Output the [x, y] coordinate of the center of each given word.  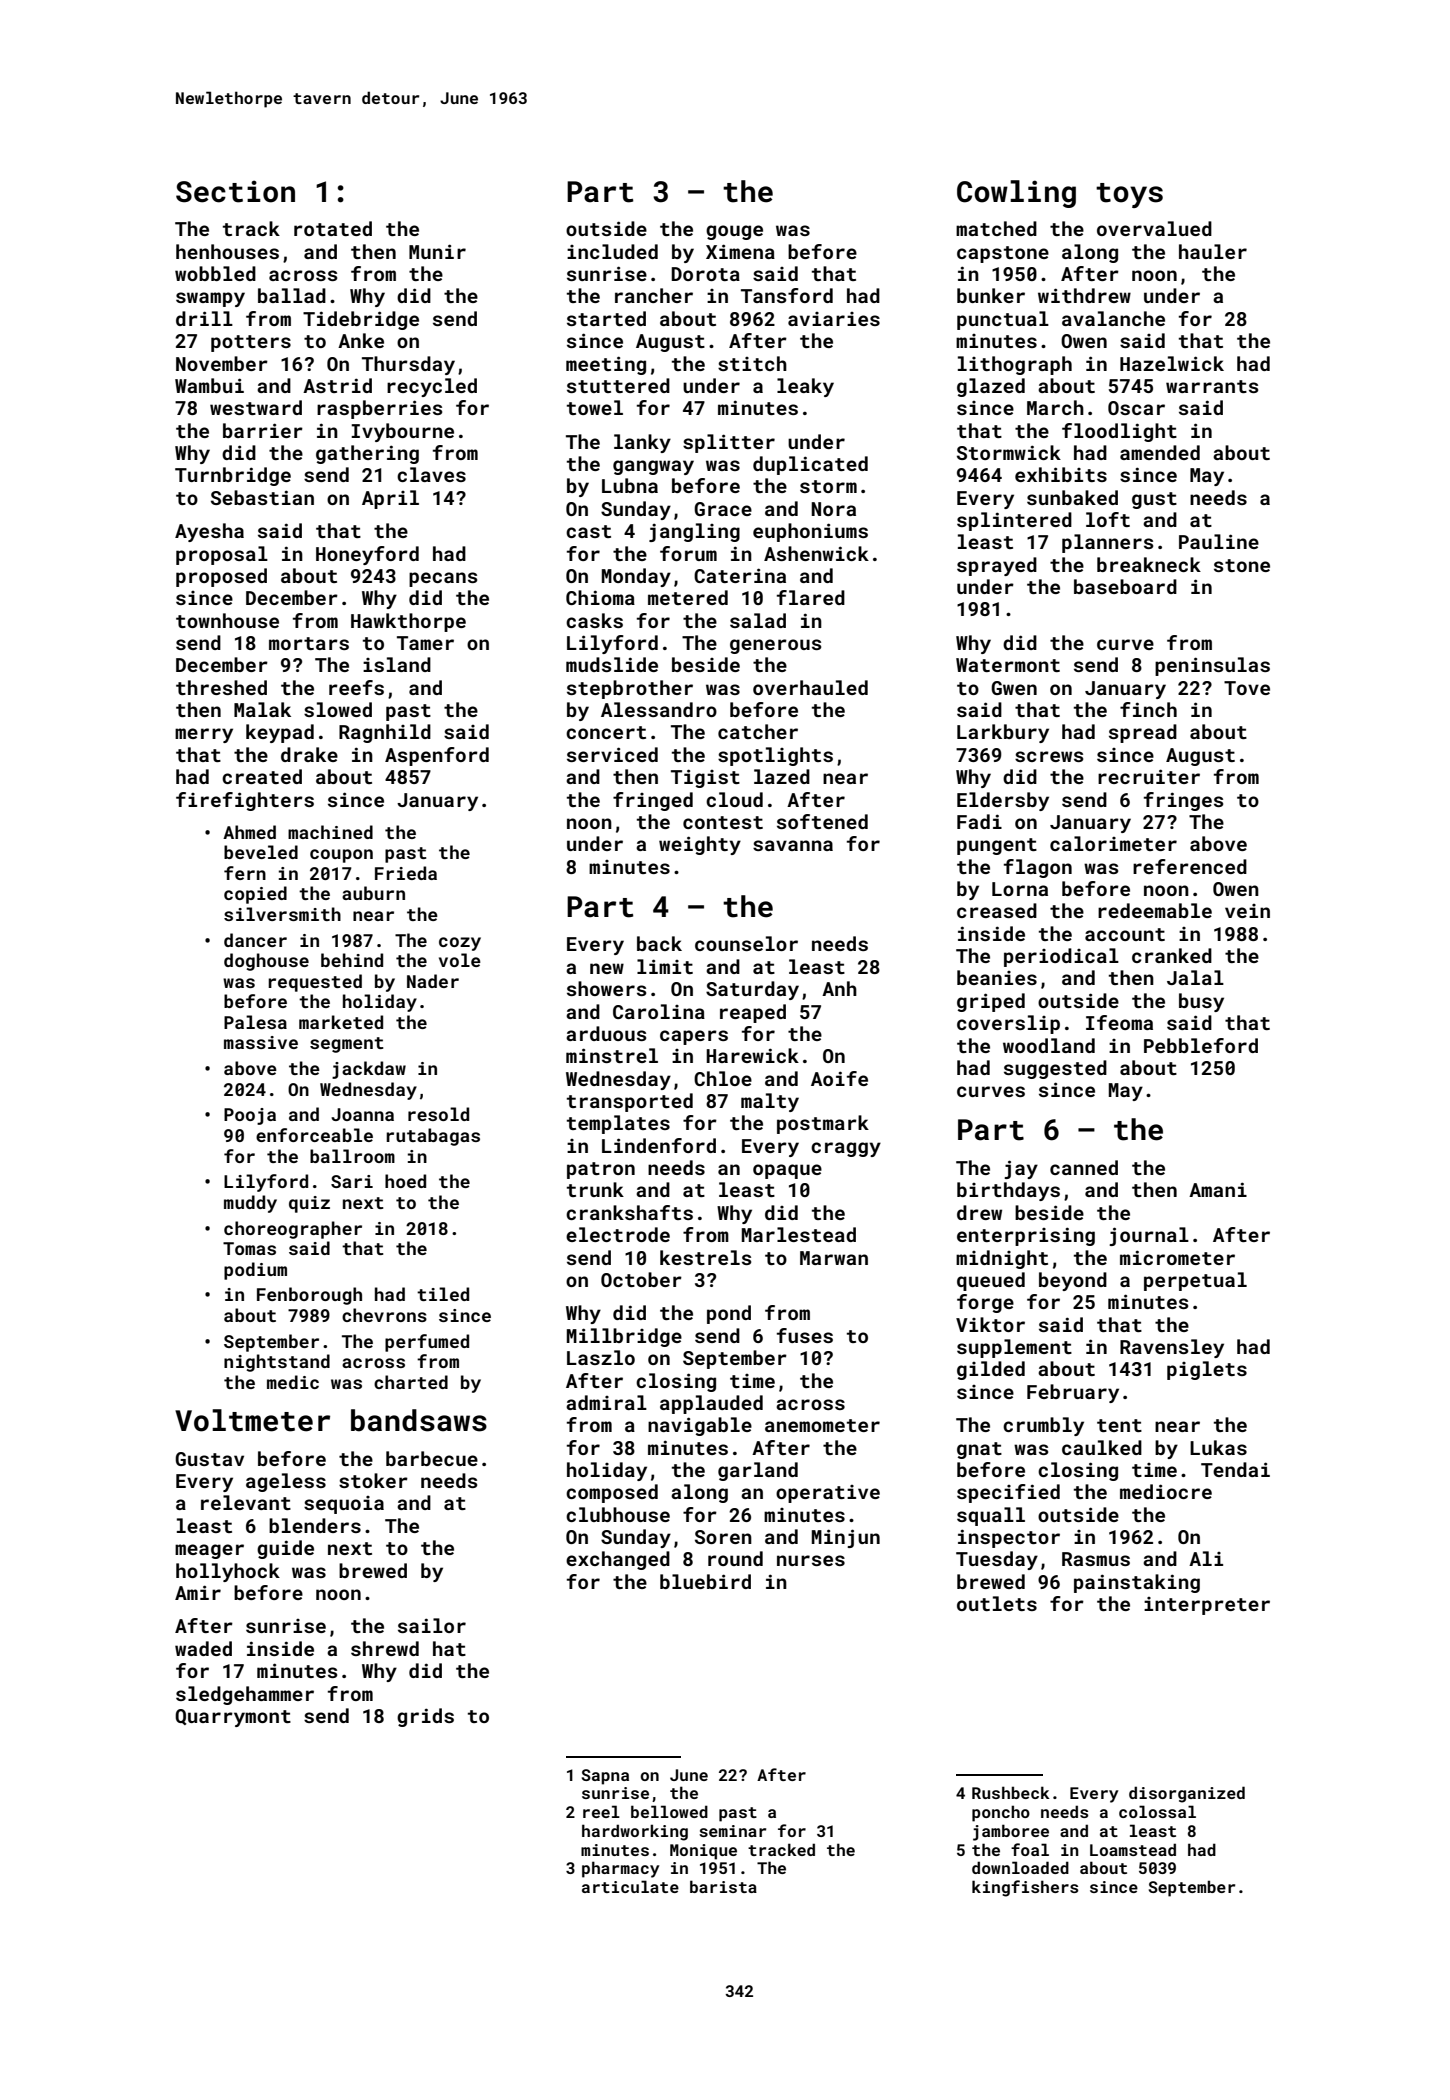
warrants [1212, 386]
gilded [991, 1370]
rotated [333, 228]
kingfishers [1025, 1888]
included [612, 251]
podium [255, 1271]
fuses [805, 1335]
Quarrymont [233, 1718]
